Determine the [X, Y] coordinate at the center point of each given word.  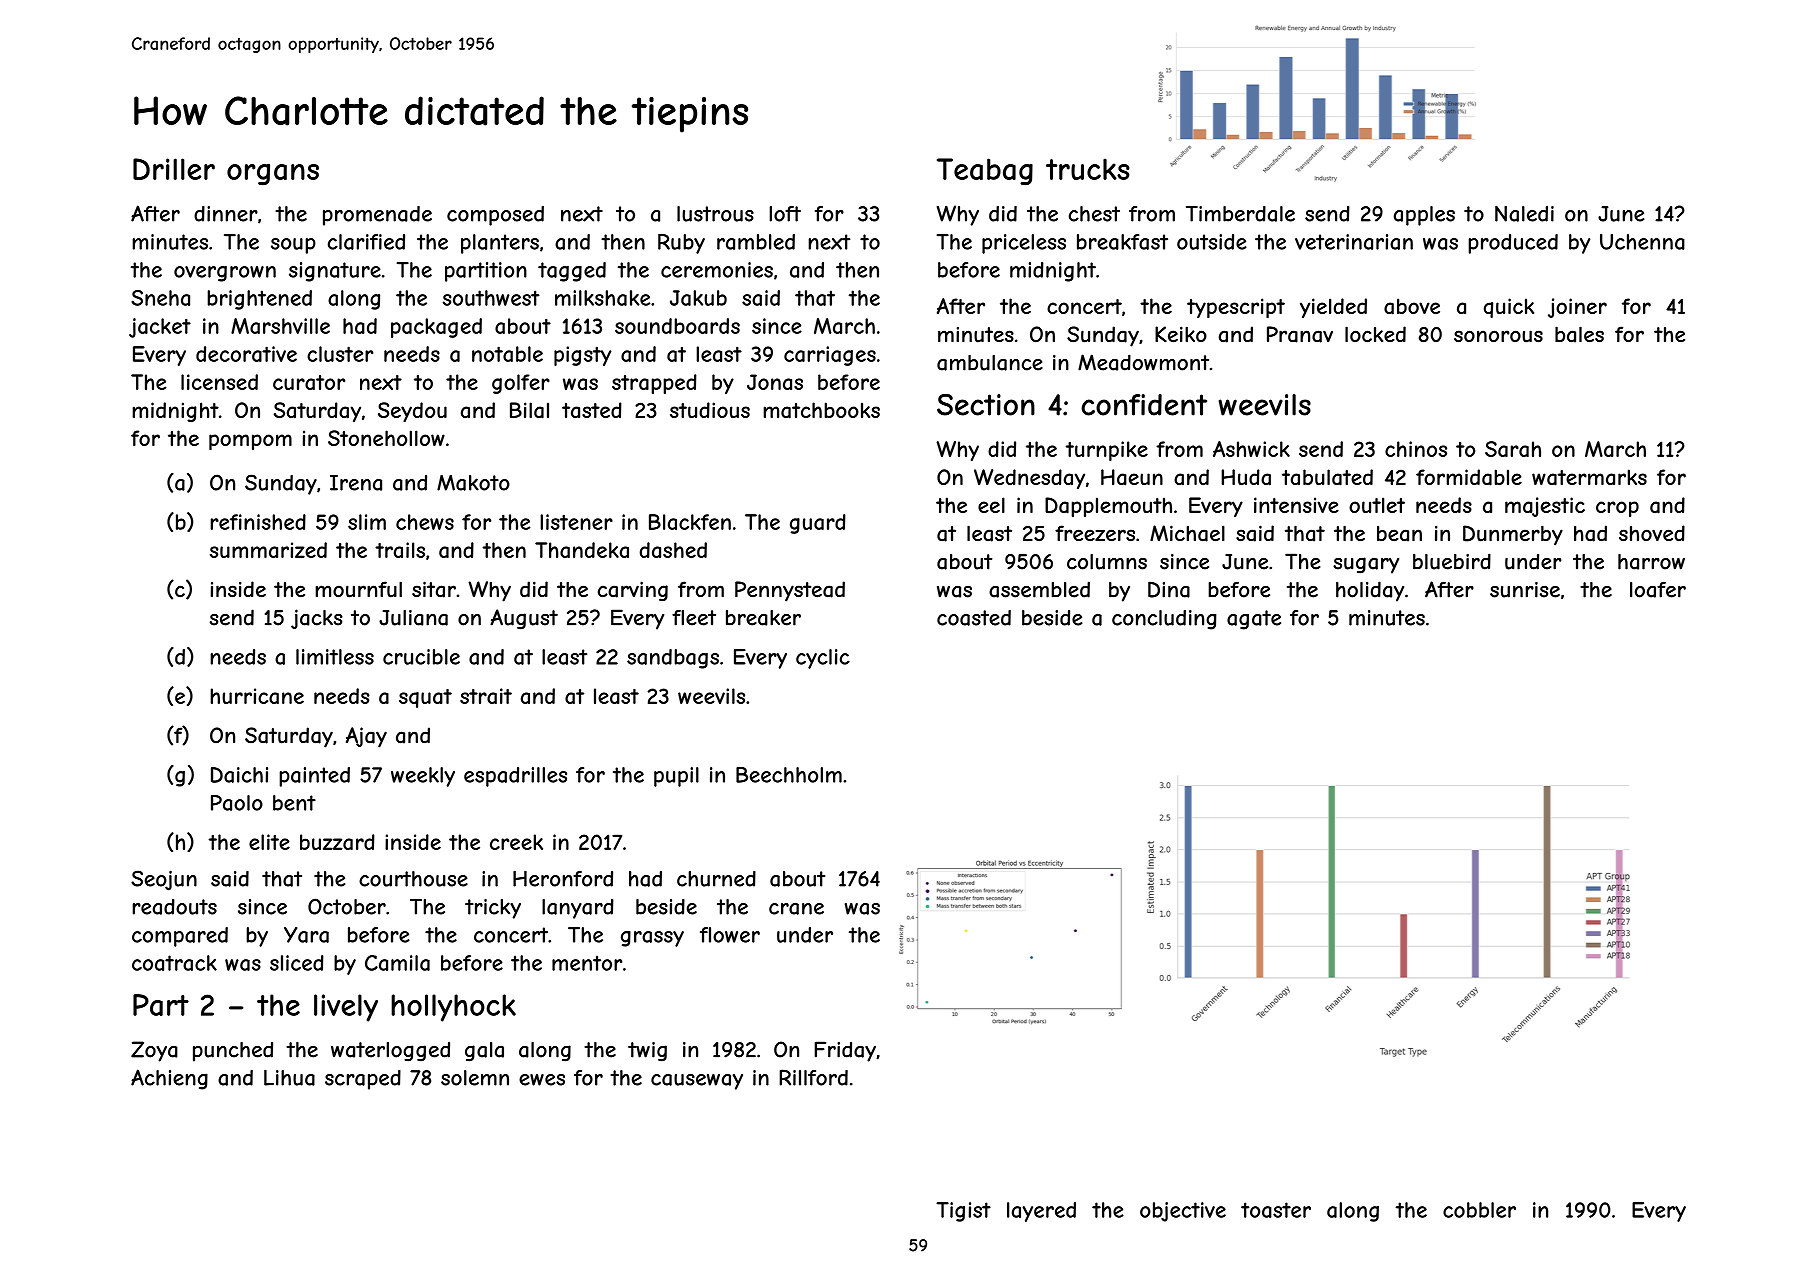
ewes [542, 1080]
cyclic [823, 659]
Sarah [1513, 449]
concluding [1164, 620]
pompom [250, 442]
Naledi [1524, 214]
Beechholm [789, 775]
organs [273, 175]
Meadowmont [1143, 362]
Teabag [985, 172]
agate [1254, 620]
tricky [493, 909]
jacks [317, 619]
